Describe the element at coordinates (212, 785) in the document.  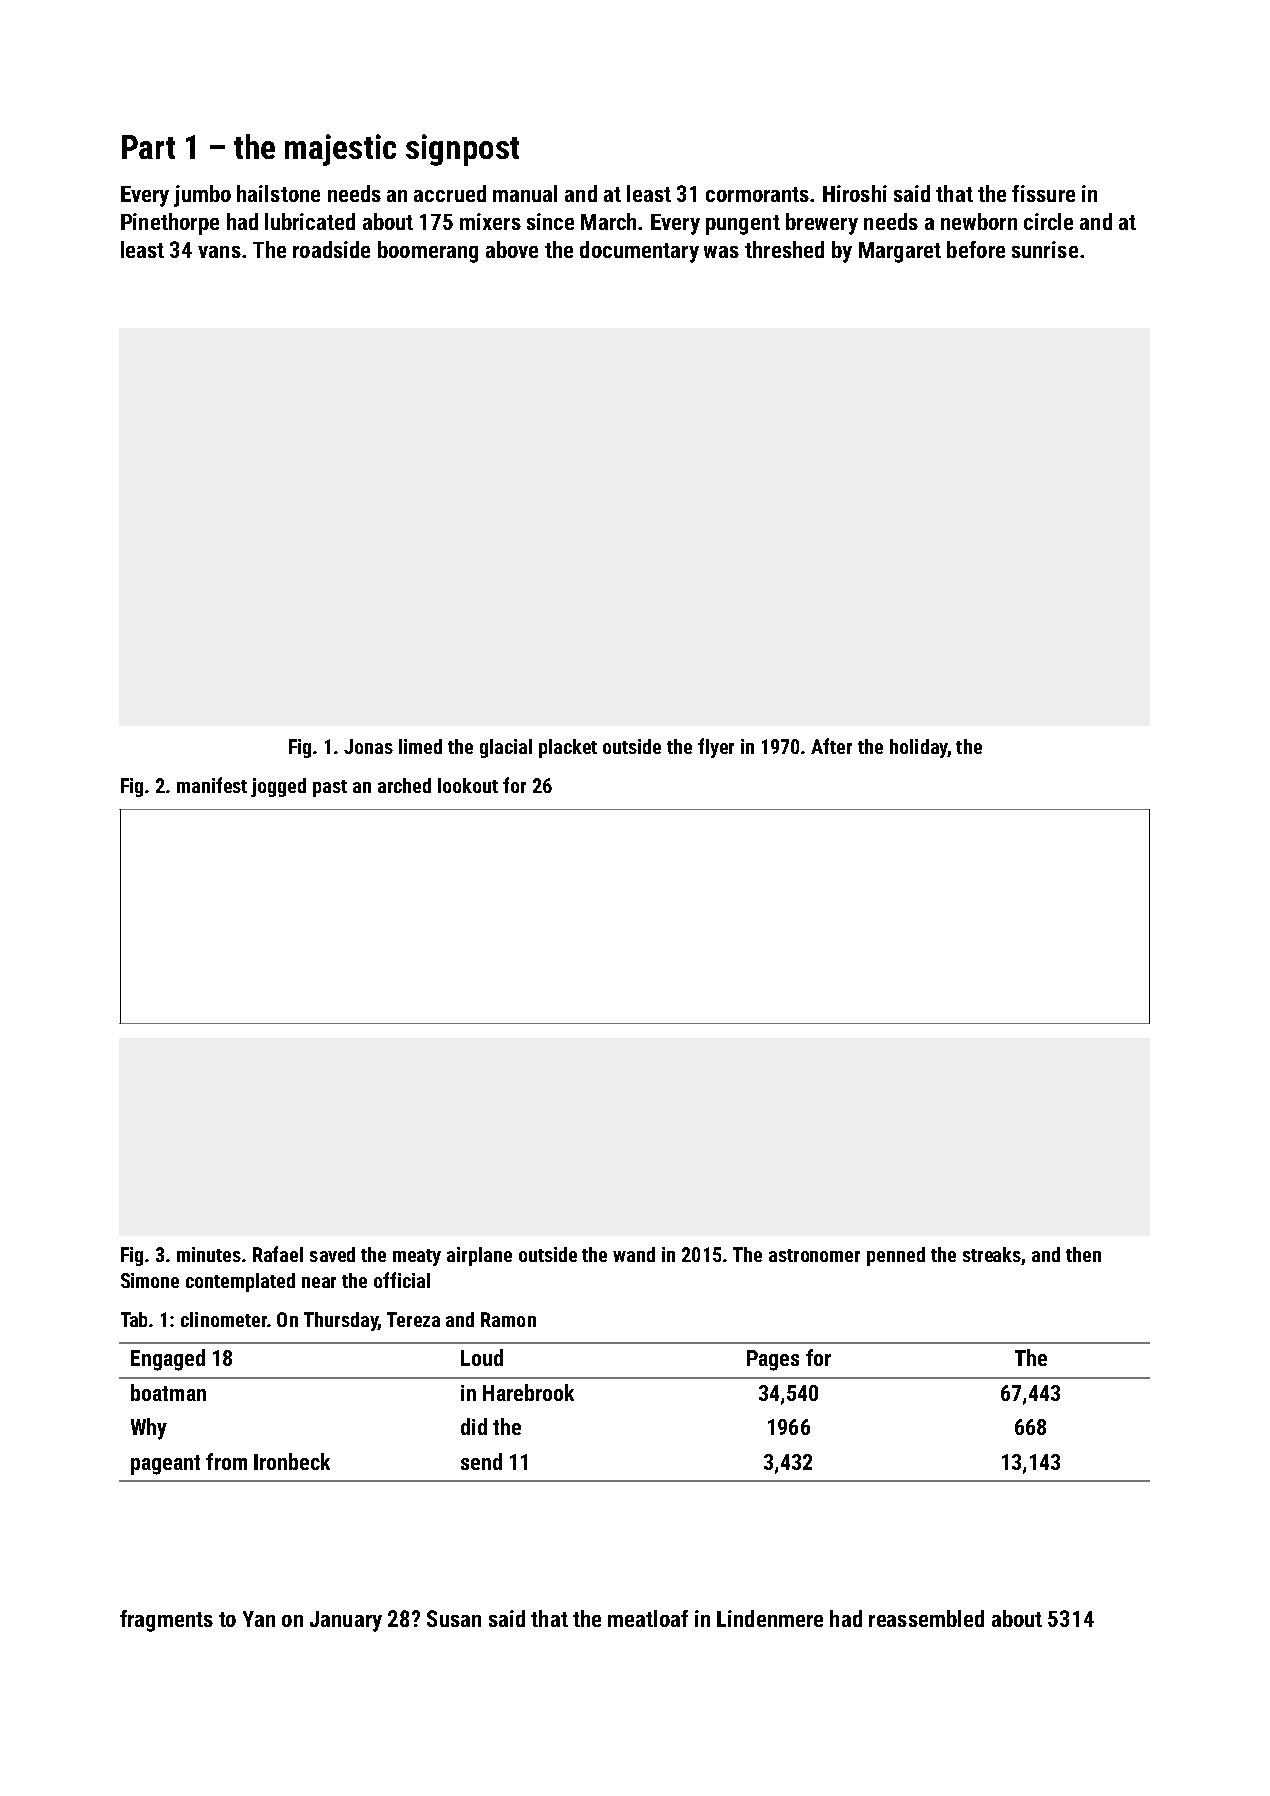
I see `manifest` at that location.
